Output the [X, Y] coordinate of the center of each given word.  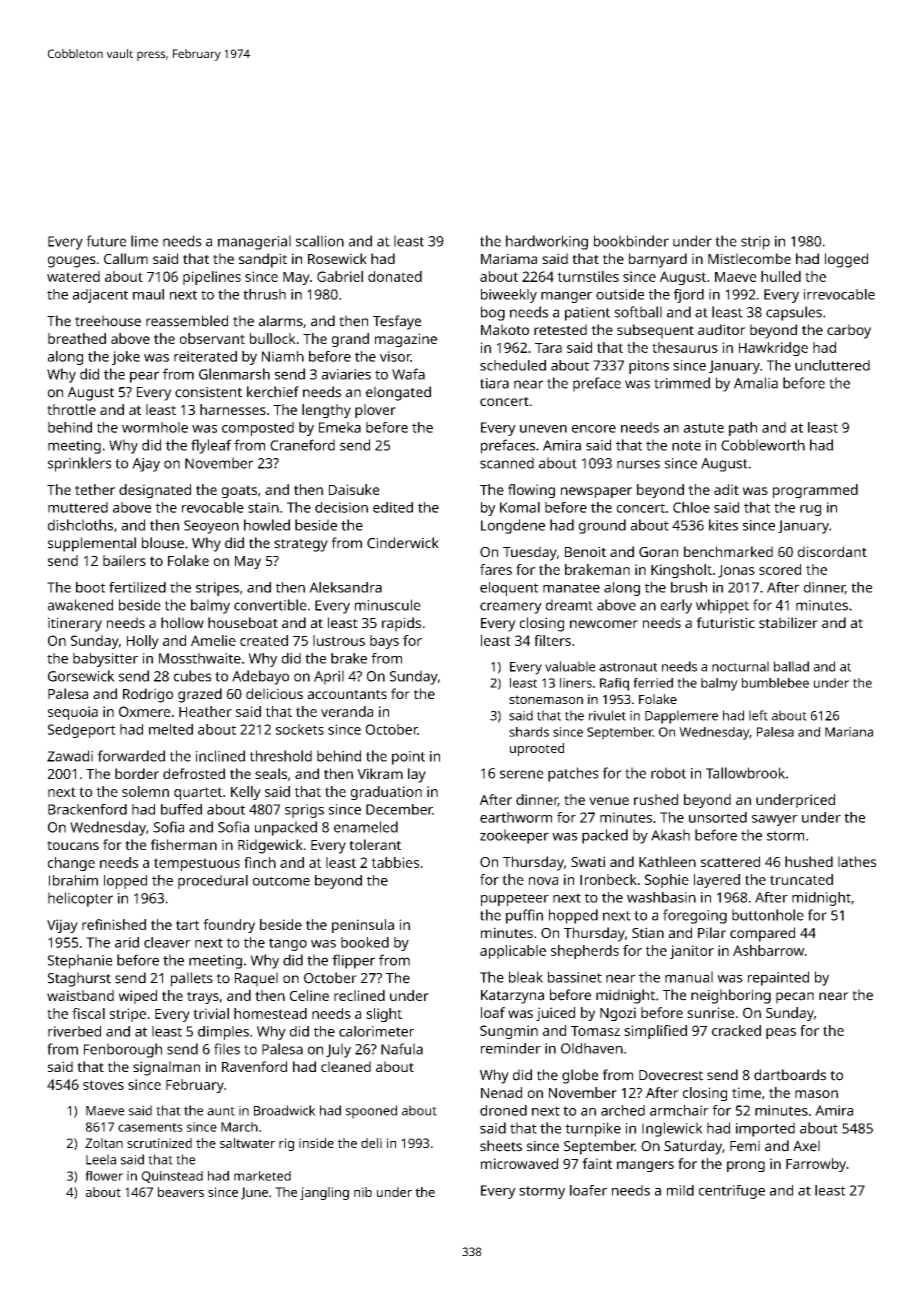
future [106, 241]
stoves [103, 1085]
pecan [795, 998]
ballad [791, 666]
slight [384, 1015]
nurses [638, 464]
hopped [573, 916]
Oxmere [144, 711]
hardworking [547, 242]
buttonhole [768, 915]
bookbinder [631, 241]
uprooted [537, 749]
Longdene [513, 526]
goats [239, 491]
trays [203, 997]
